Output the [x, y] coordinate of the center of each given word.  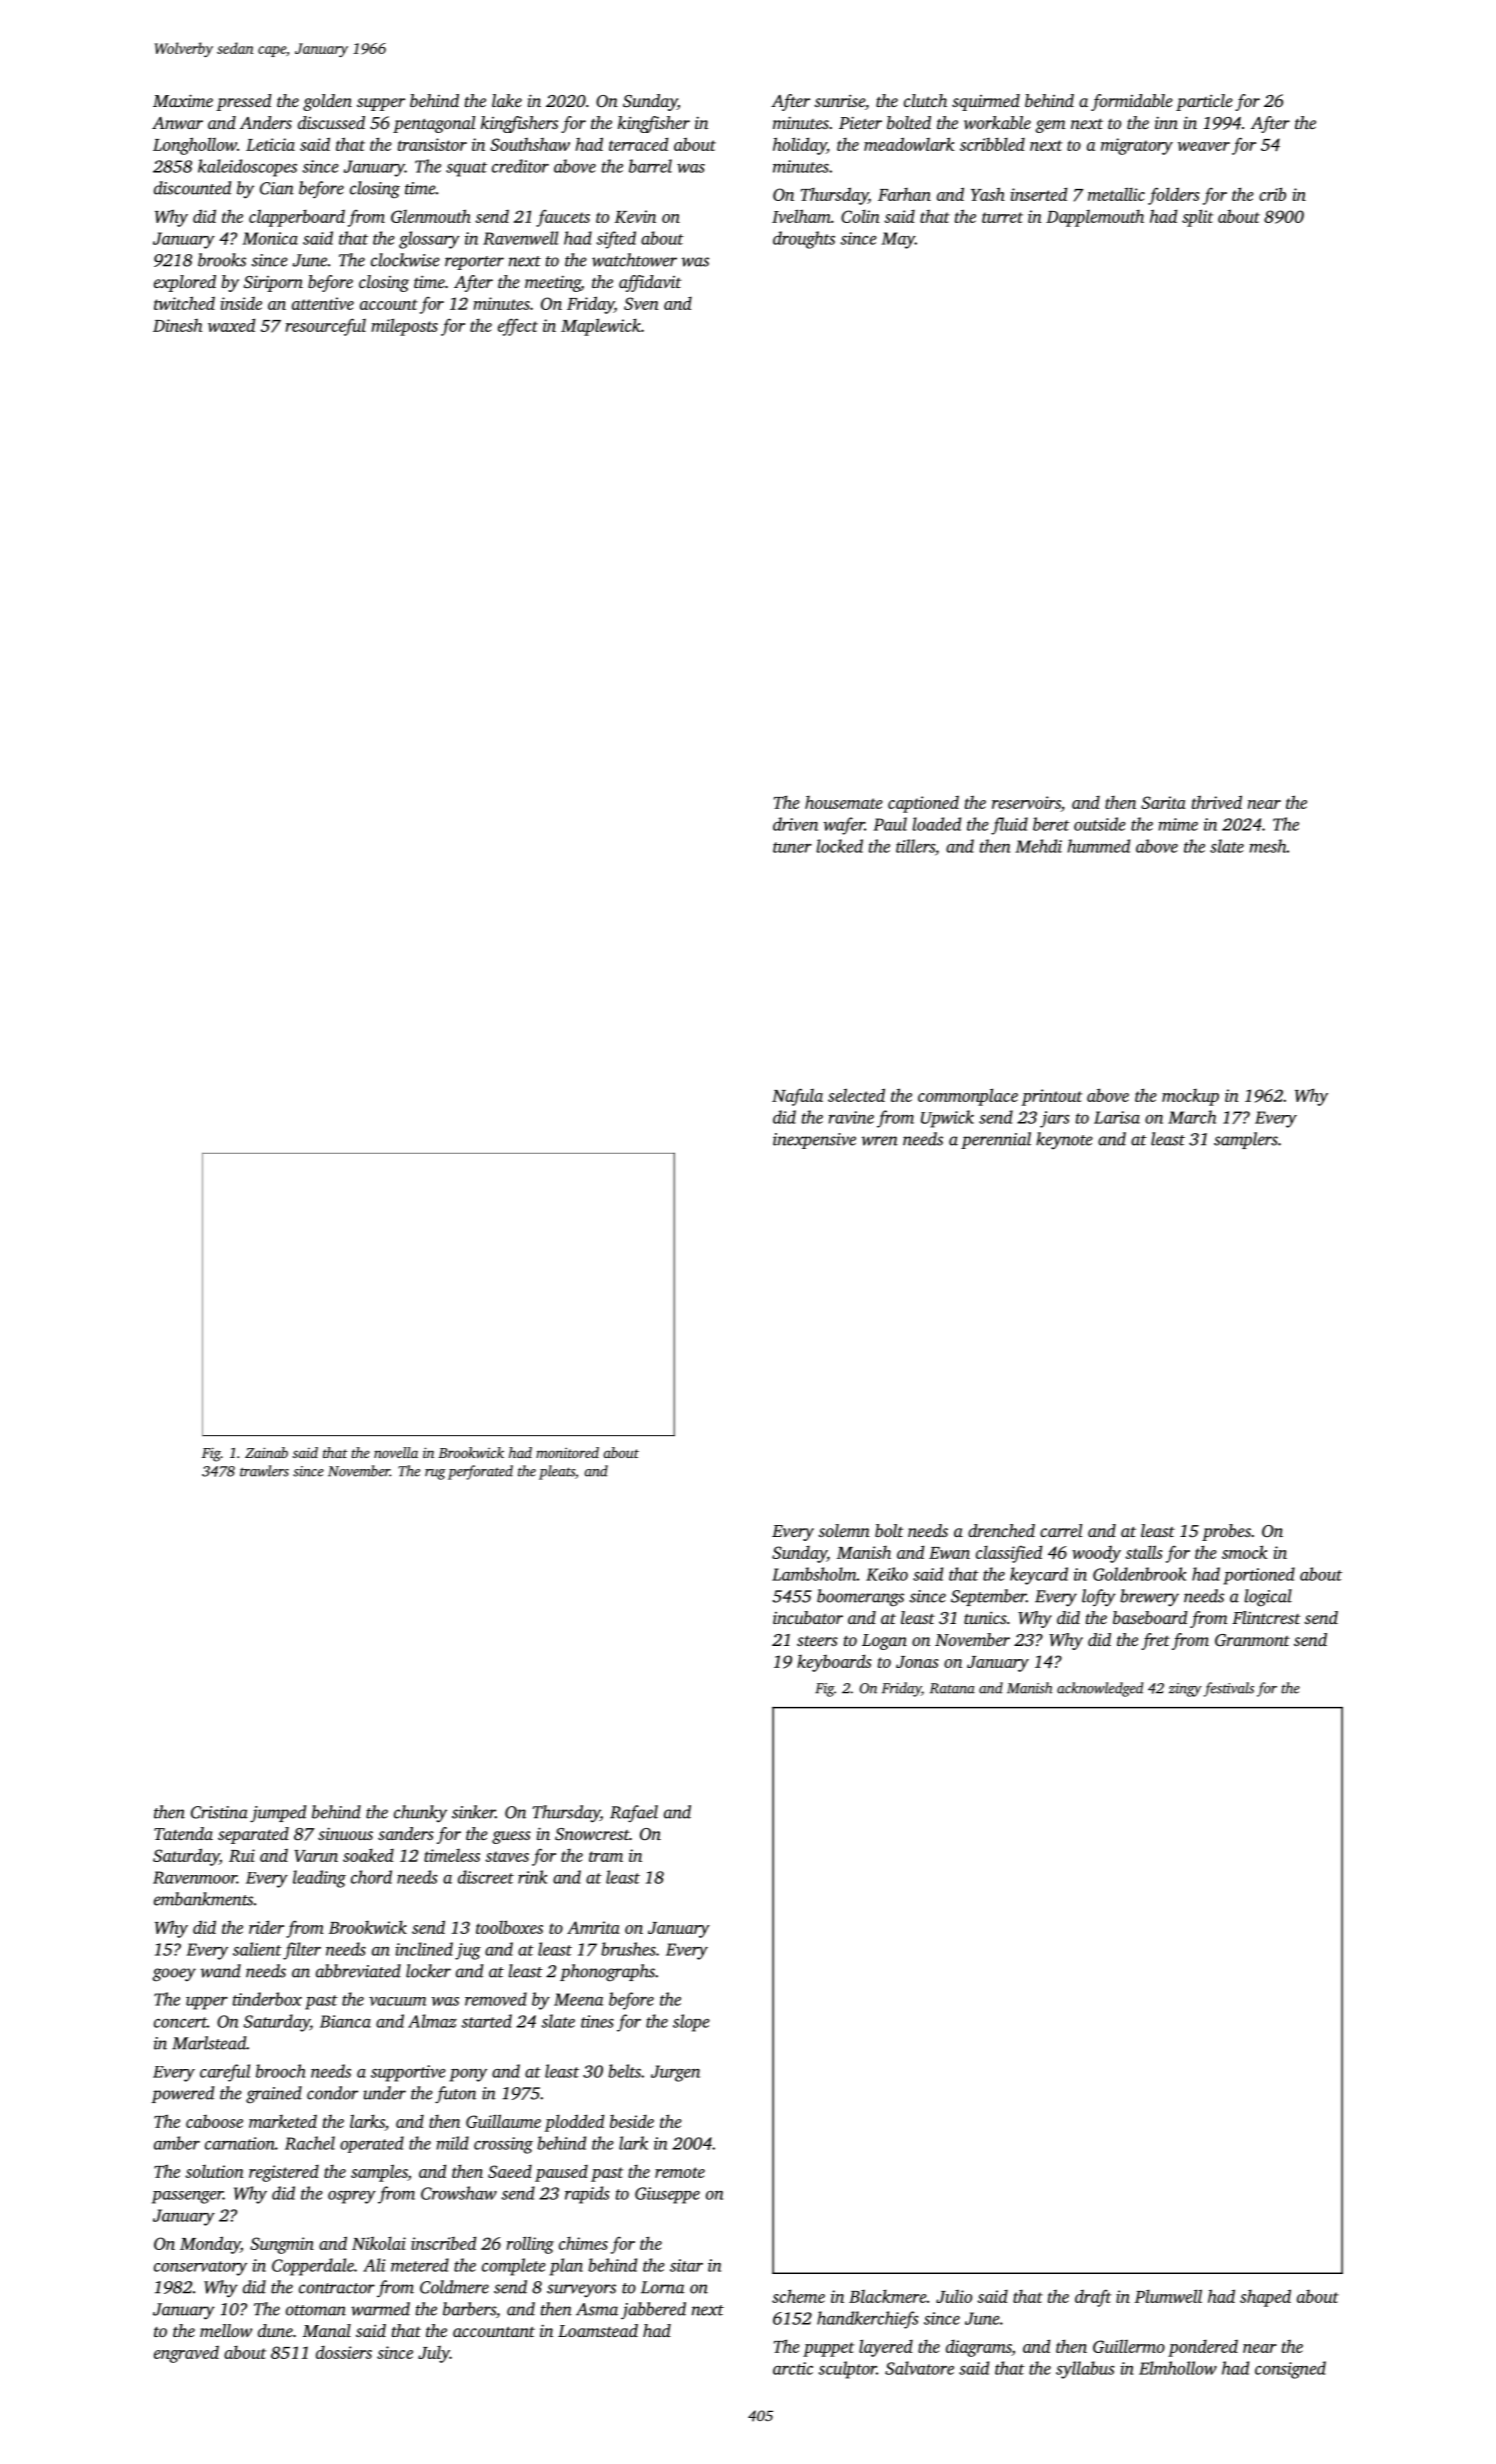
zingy [1185, 1690]
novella [396, 1452]
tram [606, 1856]
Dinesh [177, 325]
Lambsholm [814, 1574]
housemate [844, 802]
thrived [1217, 802]
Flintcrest [1266, 1617]
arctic [793, 2368]
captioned [923, 804]
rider [266, 1927]
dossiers [344, 2352]
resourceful [326, 327]
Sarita [1163, 802]
